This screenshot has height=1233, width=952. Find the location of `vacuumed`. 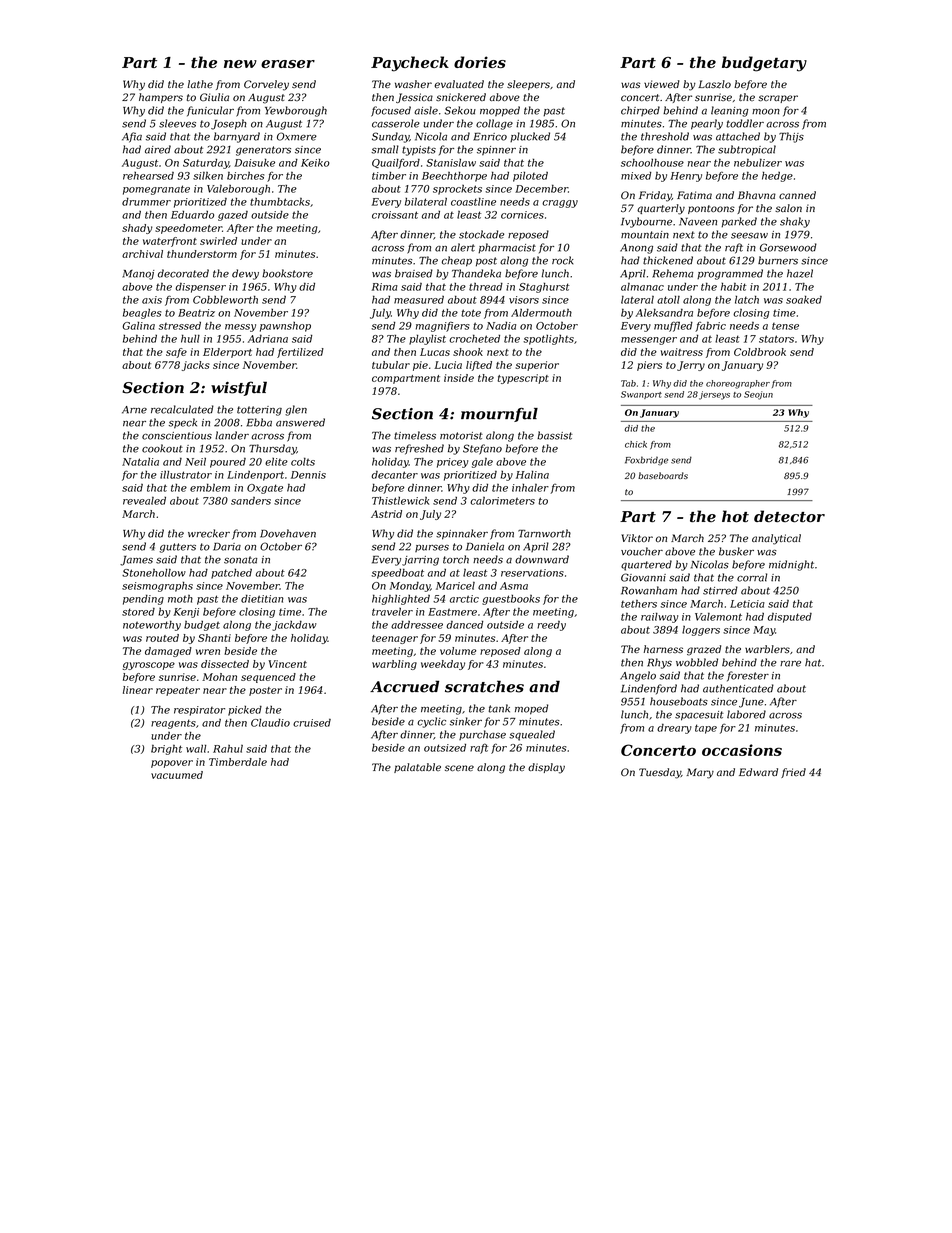

vacuumed is located at coordinates (177, 775).
